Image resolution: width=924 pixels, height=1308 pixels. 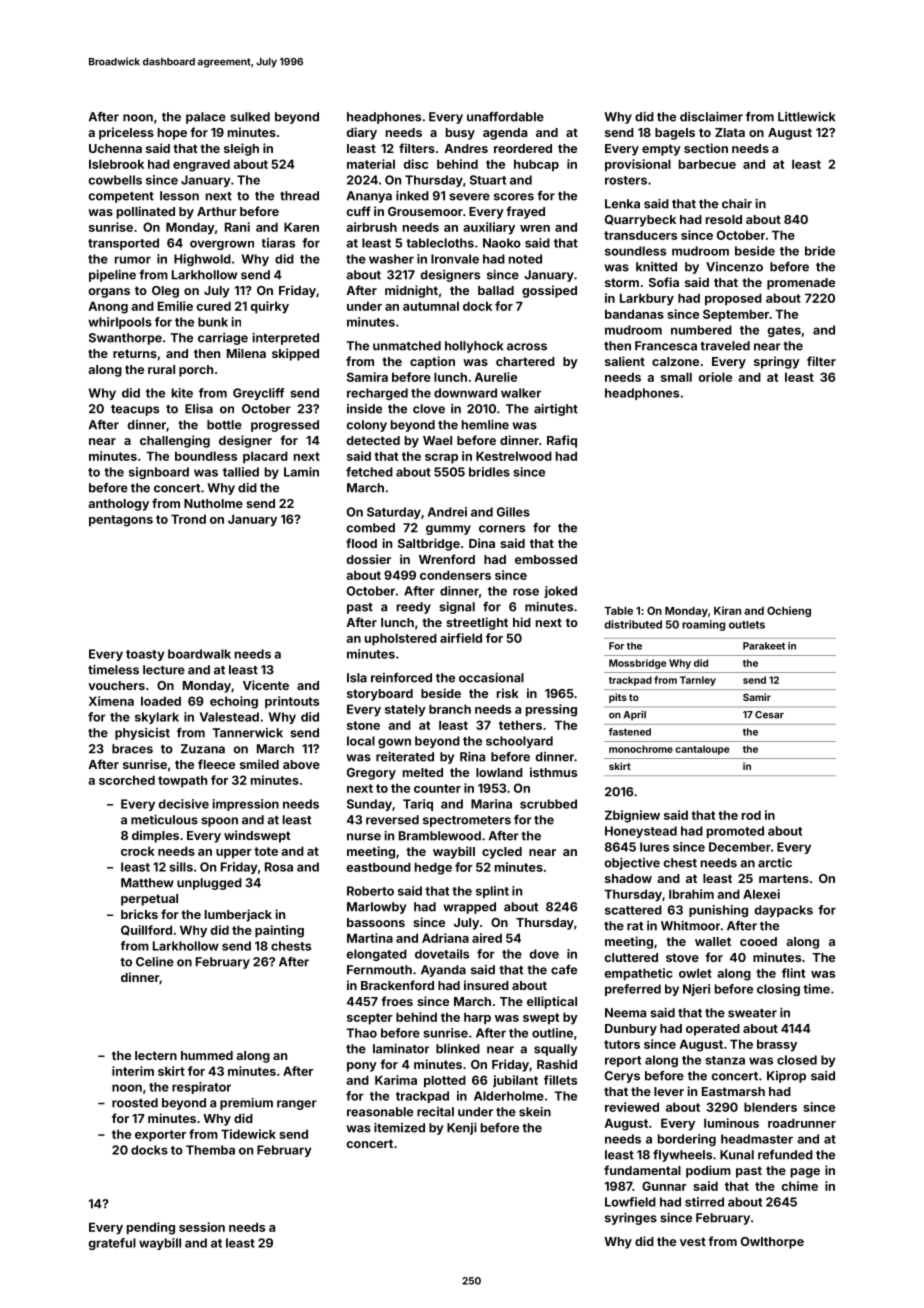 What do you see at coordinates (109, 293) in the document?
I see `organs` at bounding box center [109, 293].
